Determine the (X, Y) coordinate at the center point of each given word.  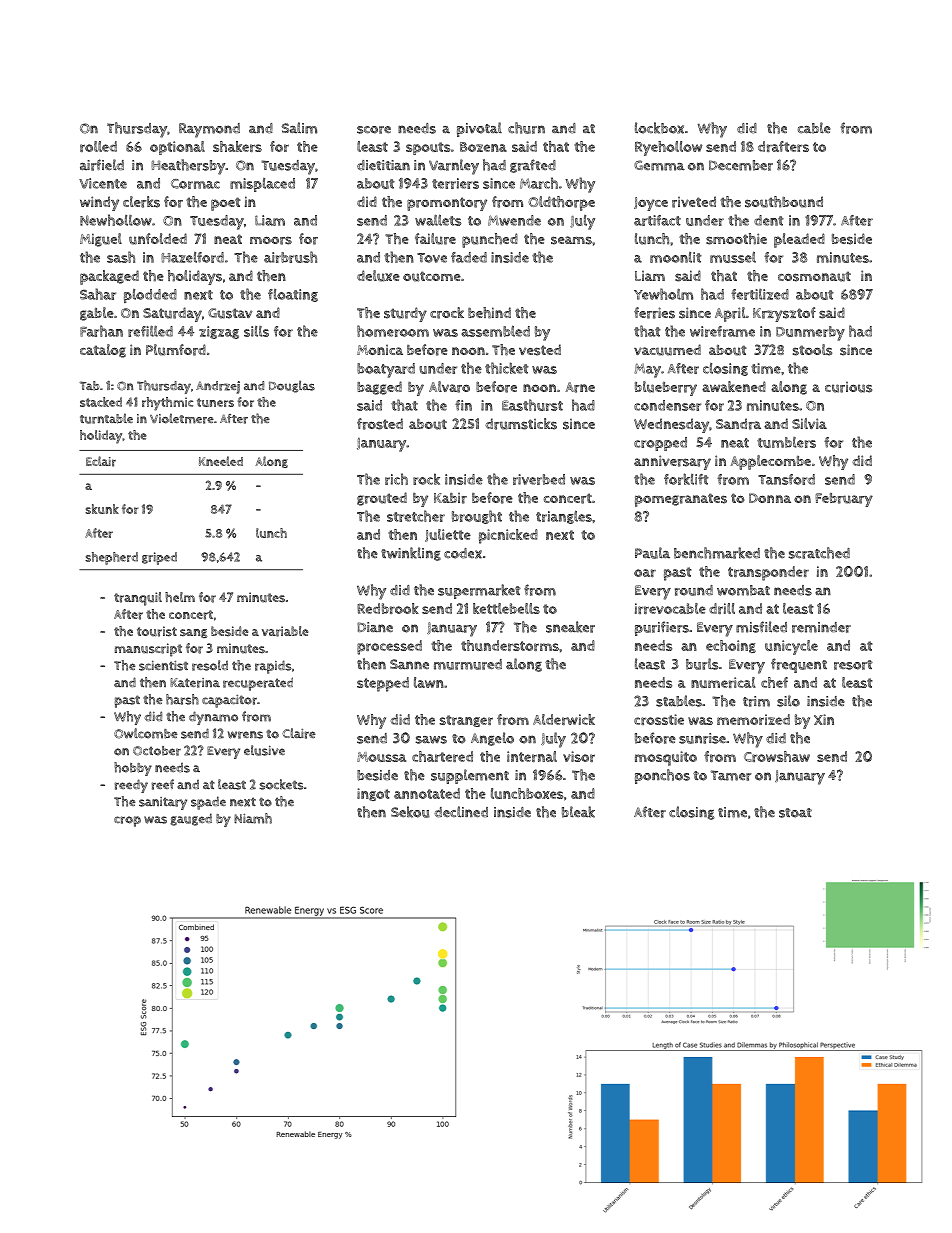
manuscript (148, 650)
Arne (580, 387)
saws (431, 740)
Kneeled (221, 461)
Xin (824, 719)
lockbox (659, 128)
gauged (191, 819)
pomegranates (681, 500)
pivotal (479, 129)
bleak (578, 812)
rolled (98, 146)
